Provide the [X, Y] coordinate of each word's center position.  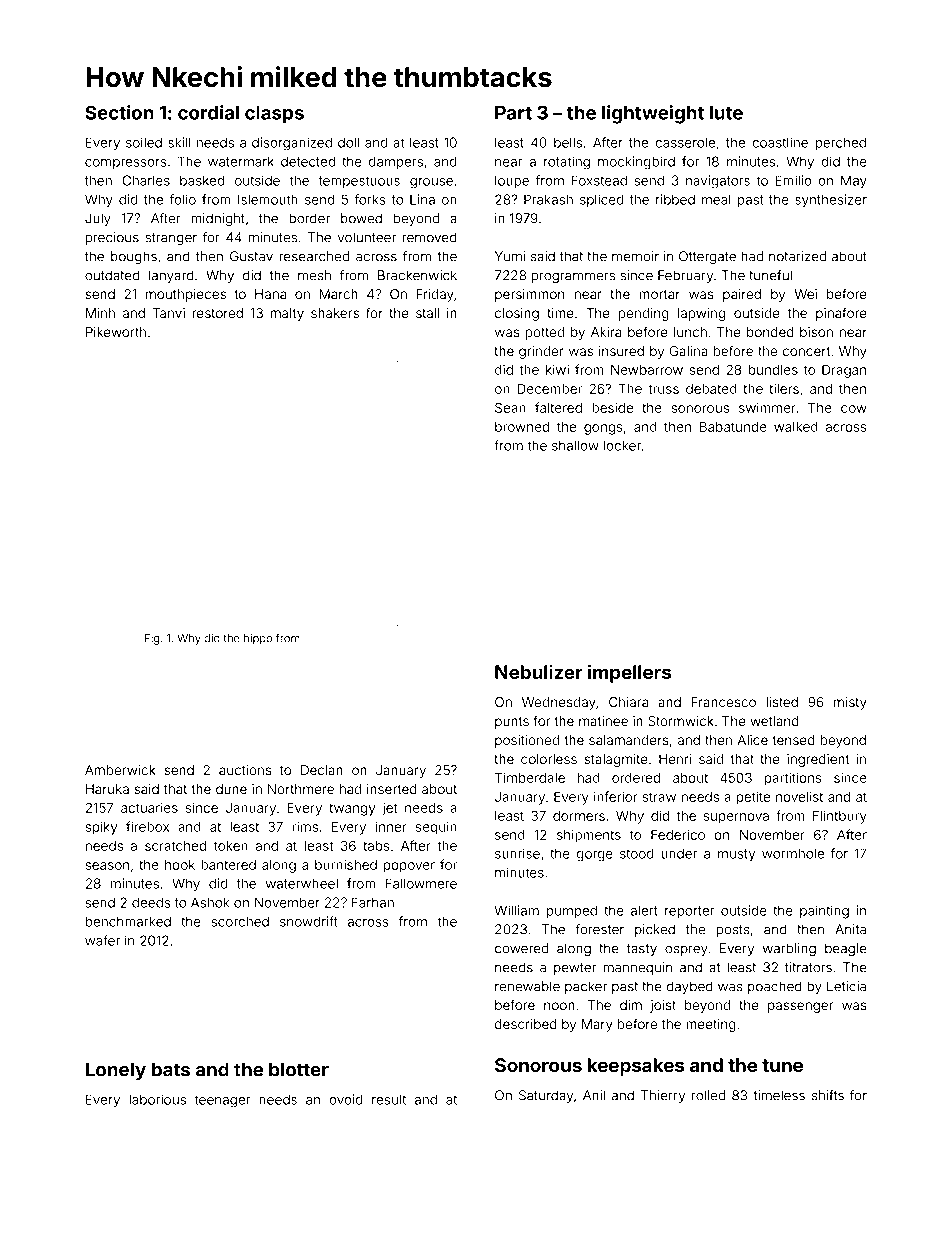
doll [348, 142]
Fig [152, 639]
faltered [558, 407]
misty [850, 703]
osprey [686, 950]
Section [119, 112]
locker [622, 445]
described [526, 1024]
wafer [102, 940]
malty [287, 314]
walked [796, 427]
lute [726, 113]
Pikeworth [116, 332]
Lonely [116, 1071]
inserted [392, 789]
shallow [575, 445]
